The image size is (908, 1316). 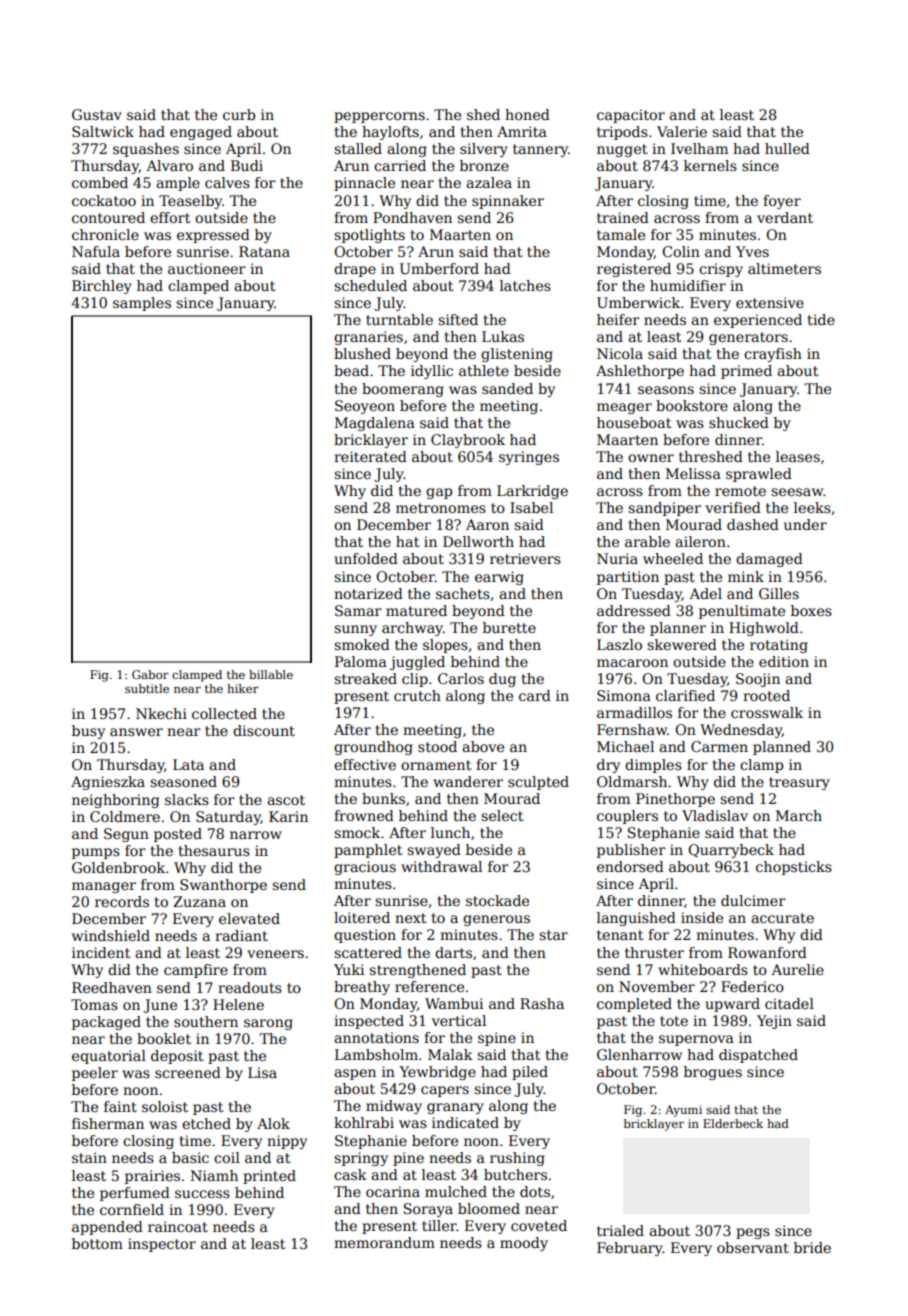 I want to click on inspector, so click(x=162, y=1245).
